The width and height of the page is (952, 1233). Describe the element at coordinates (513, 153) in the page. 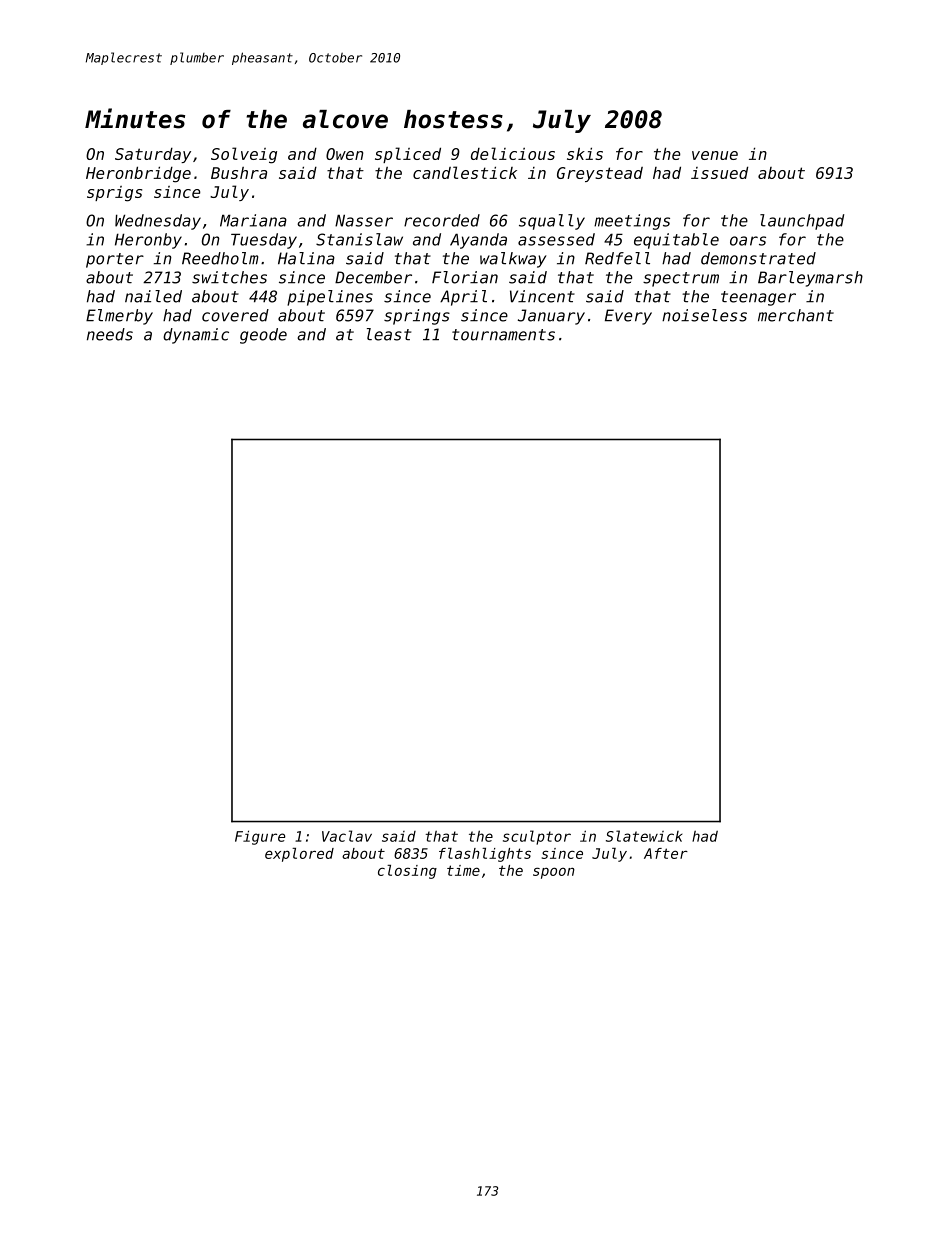

I see `delicious` at that location.
